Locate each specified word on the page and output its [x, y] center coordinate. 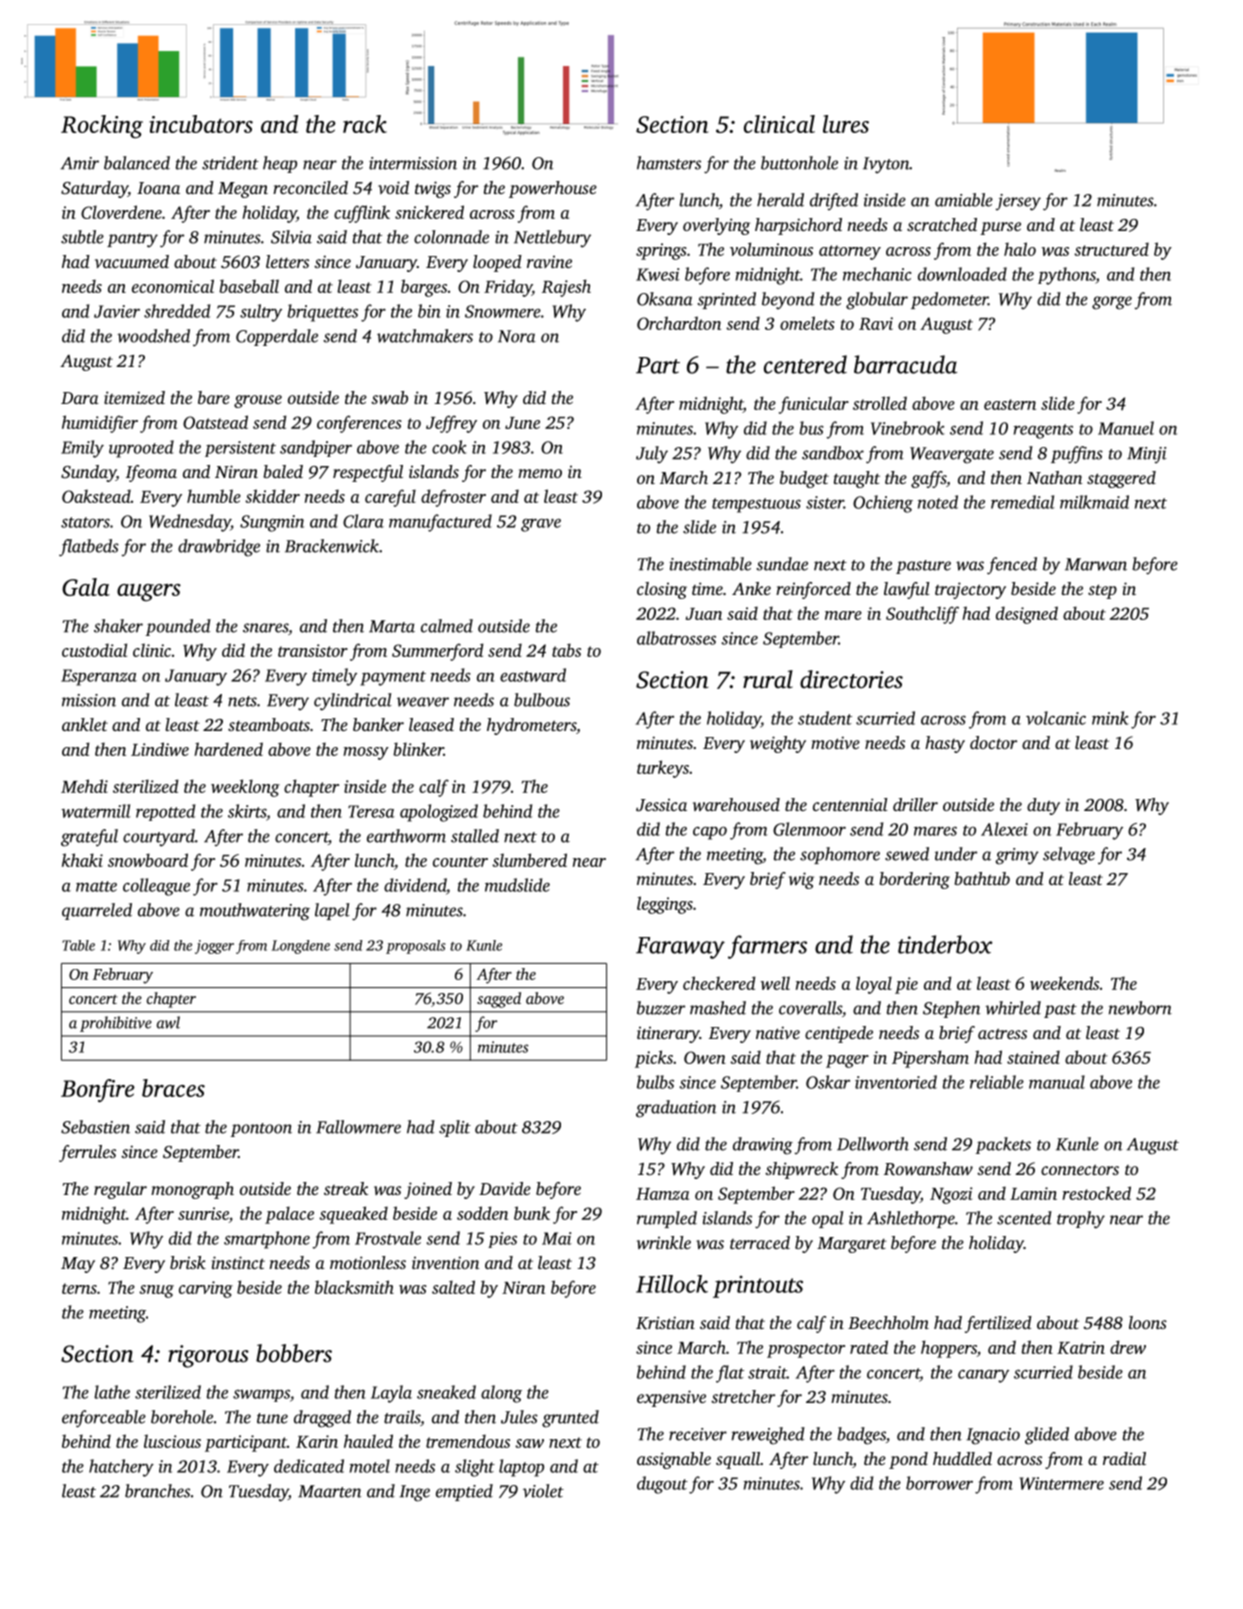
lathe [112, 1392]
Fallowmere [358, 1127]
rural [768, 679]
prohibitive [116, 1024]
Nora [517, 336]
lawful [907, 590]
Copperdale [277, 337]
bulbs [655, 1082]
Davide [505, 1188]
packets [1003, 1145]
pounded [178, 627]
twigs [433, 189]
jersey [1018, 202]
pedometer [949, 300]
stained [1033, 1057]
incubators [201, 124]
